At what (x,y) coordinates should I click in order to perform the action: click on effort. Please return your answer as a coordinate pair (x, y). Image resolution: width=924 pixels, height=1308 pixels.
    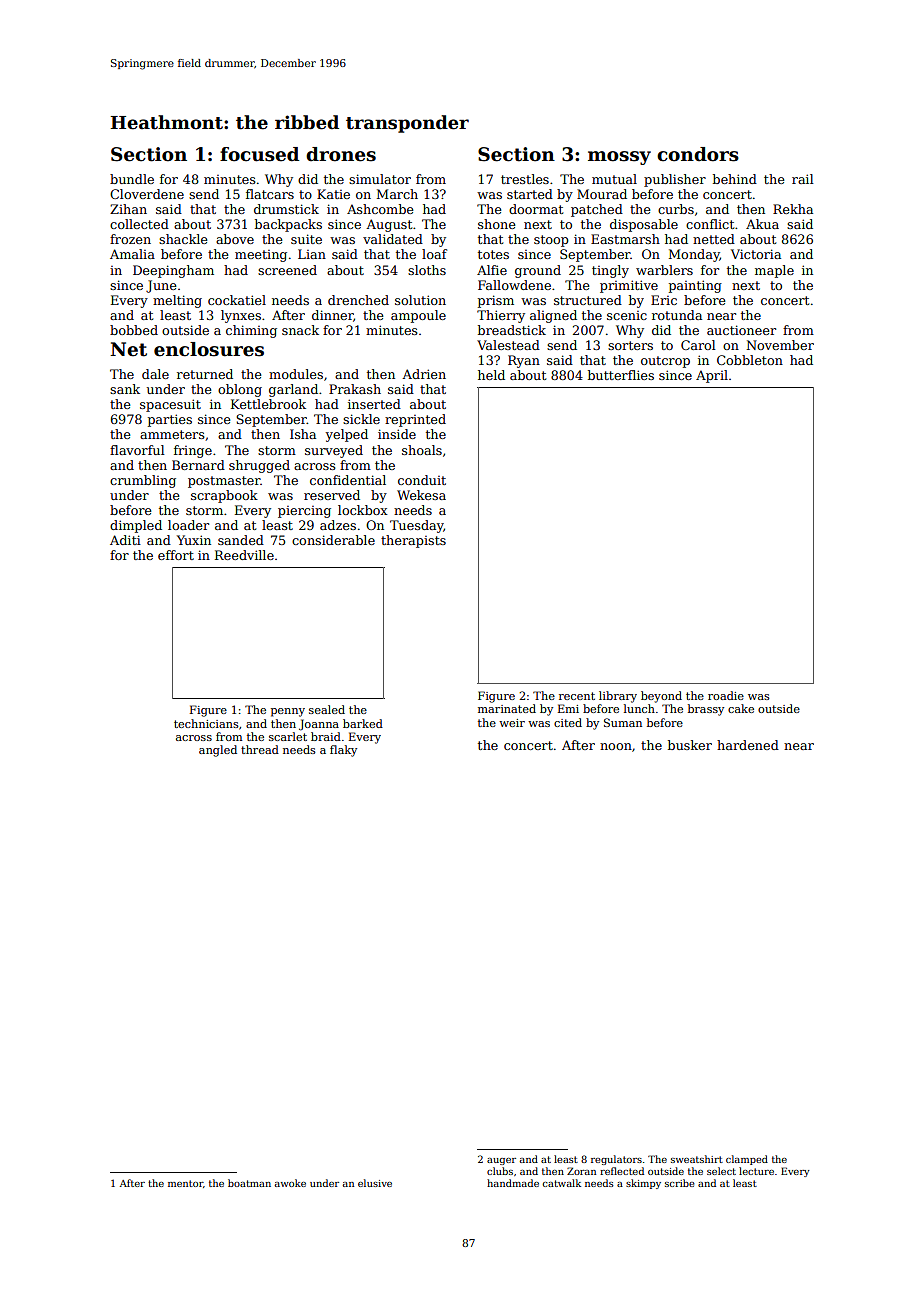
    Looking at the image, I should click on (176, 555).
